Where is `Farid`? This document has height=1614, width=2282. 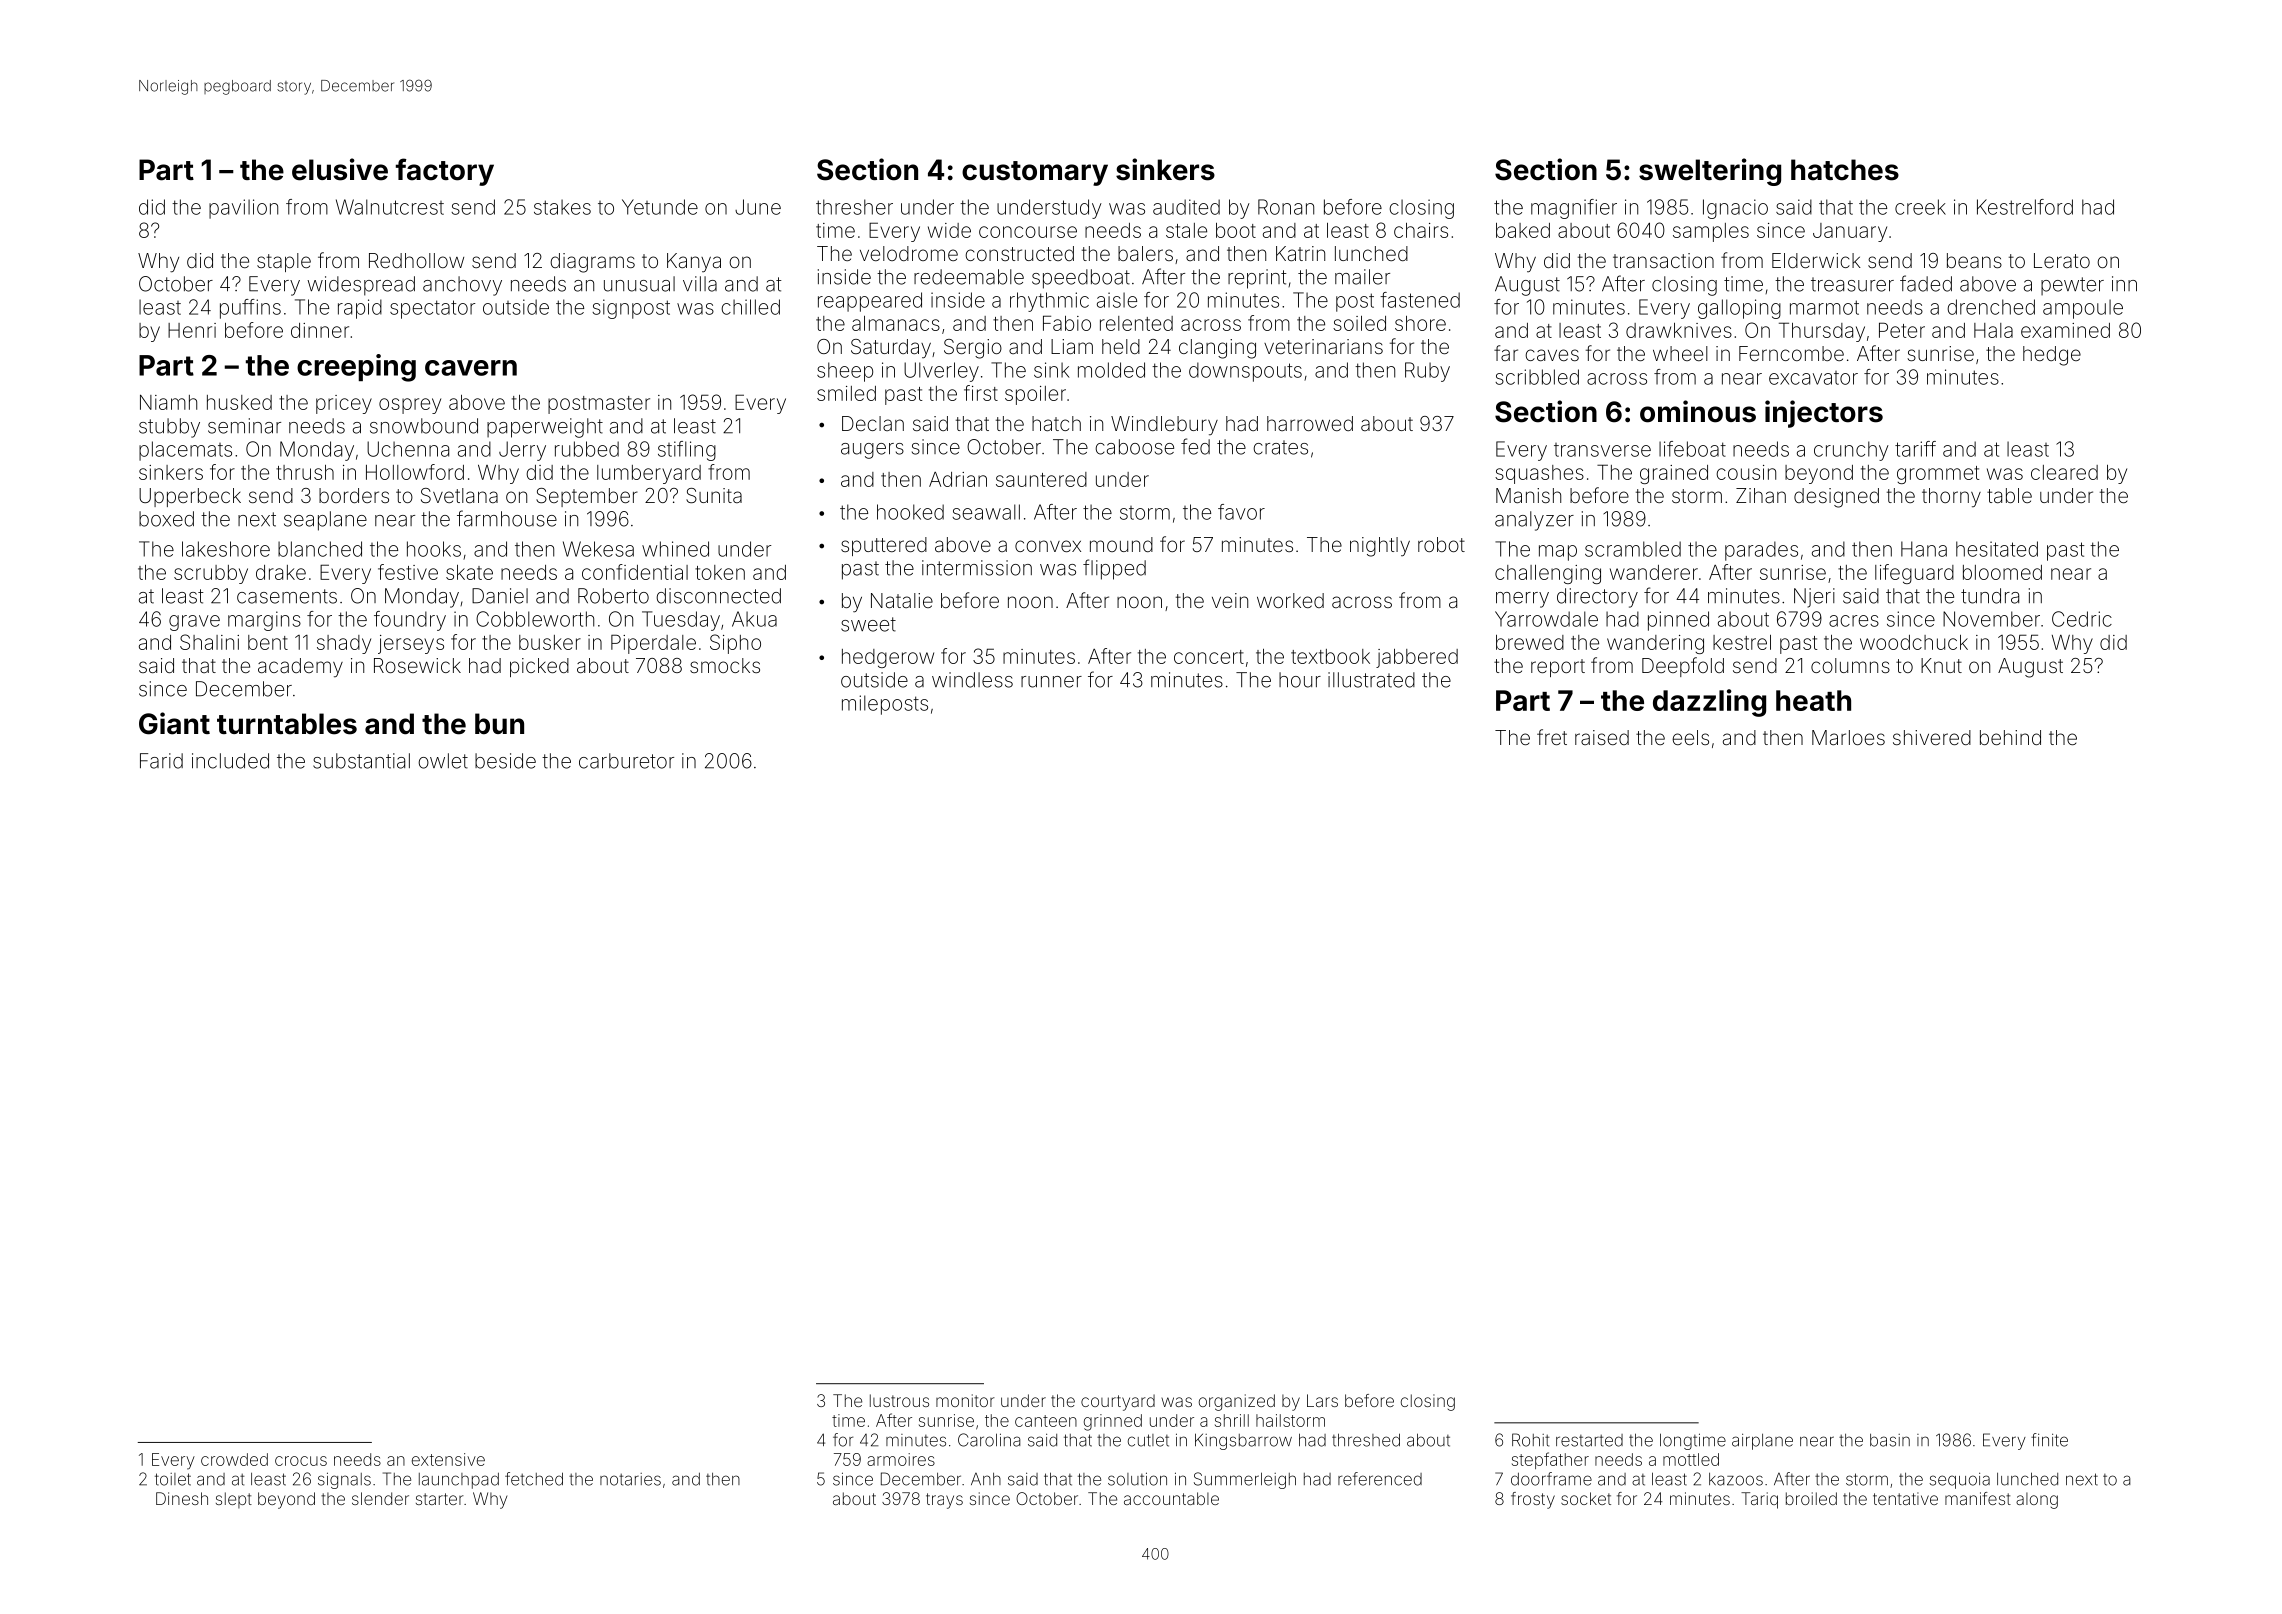 Farid is located at coordinates (161, 761).
